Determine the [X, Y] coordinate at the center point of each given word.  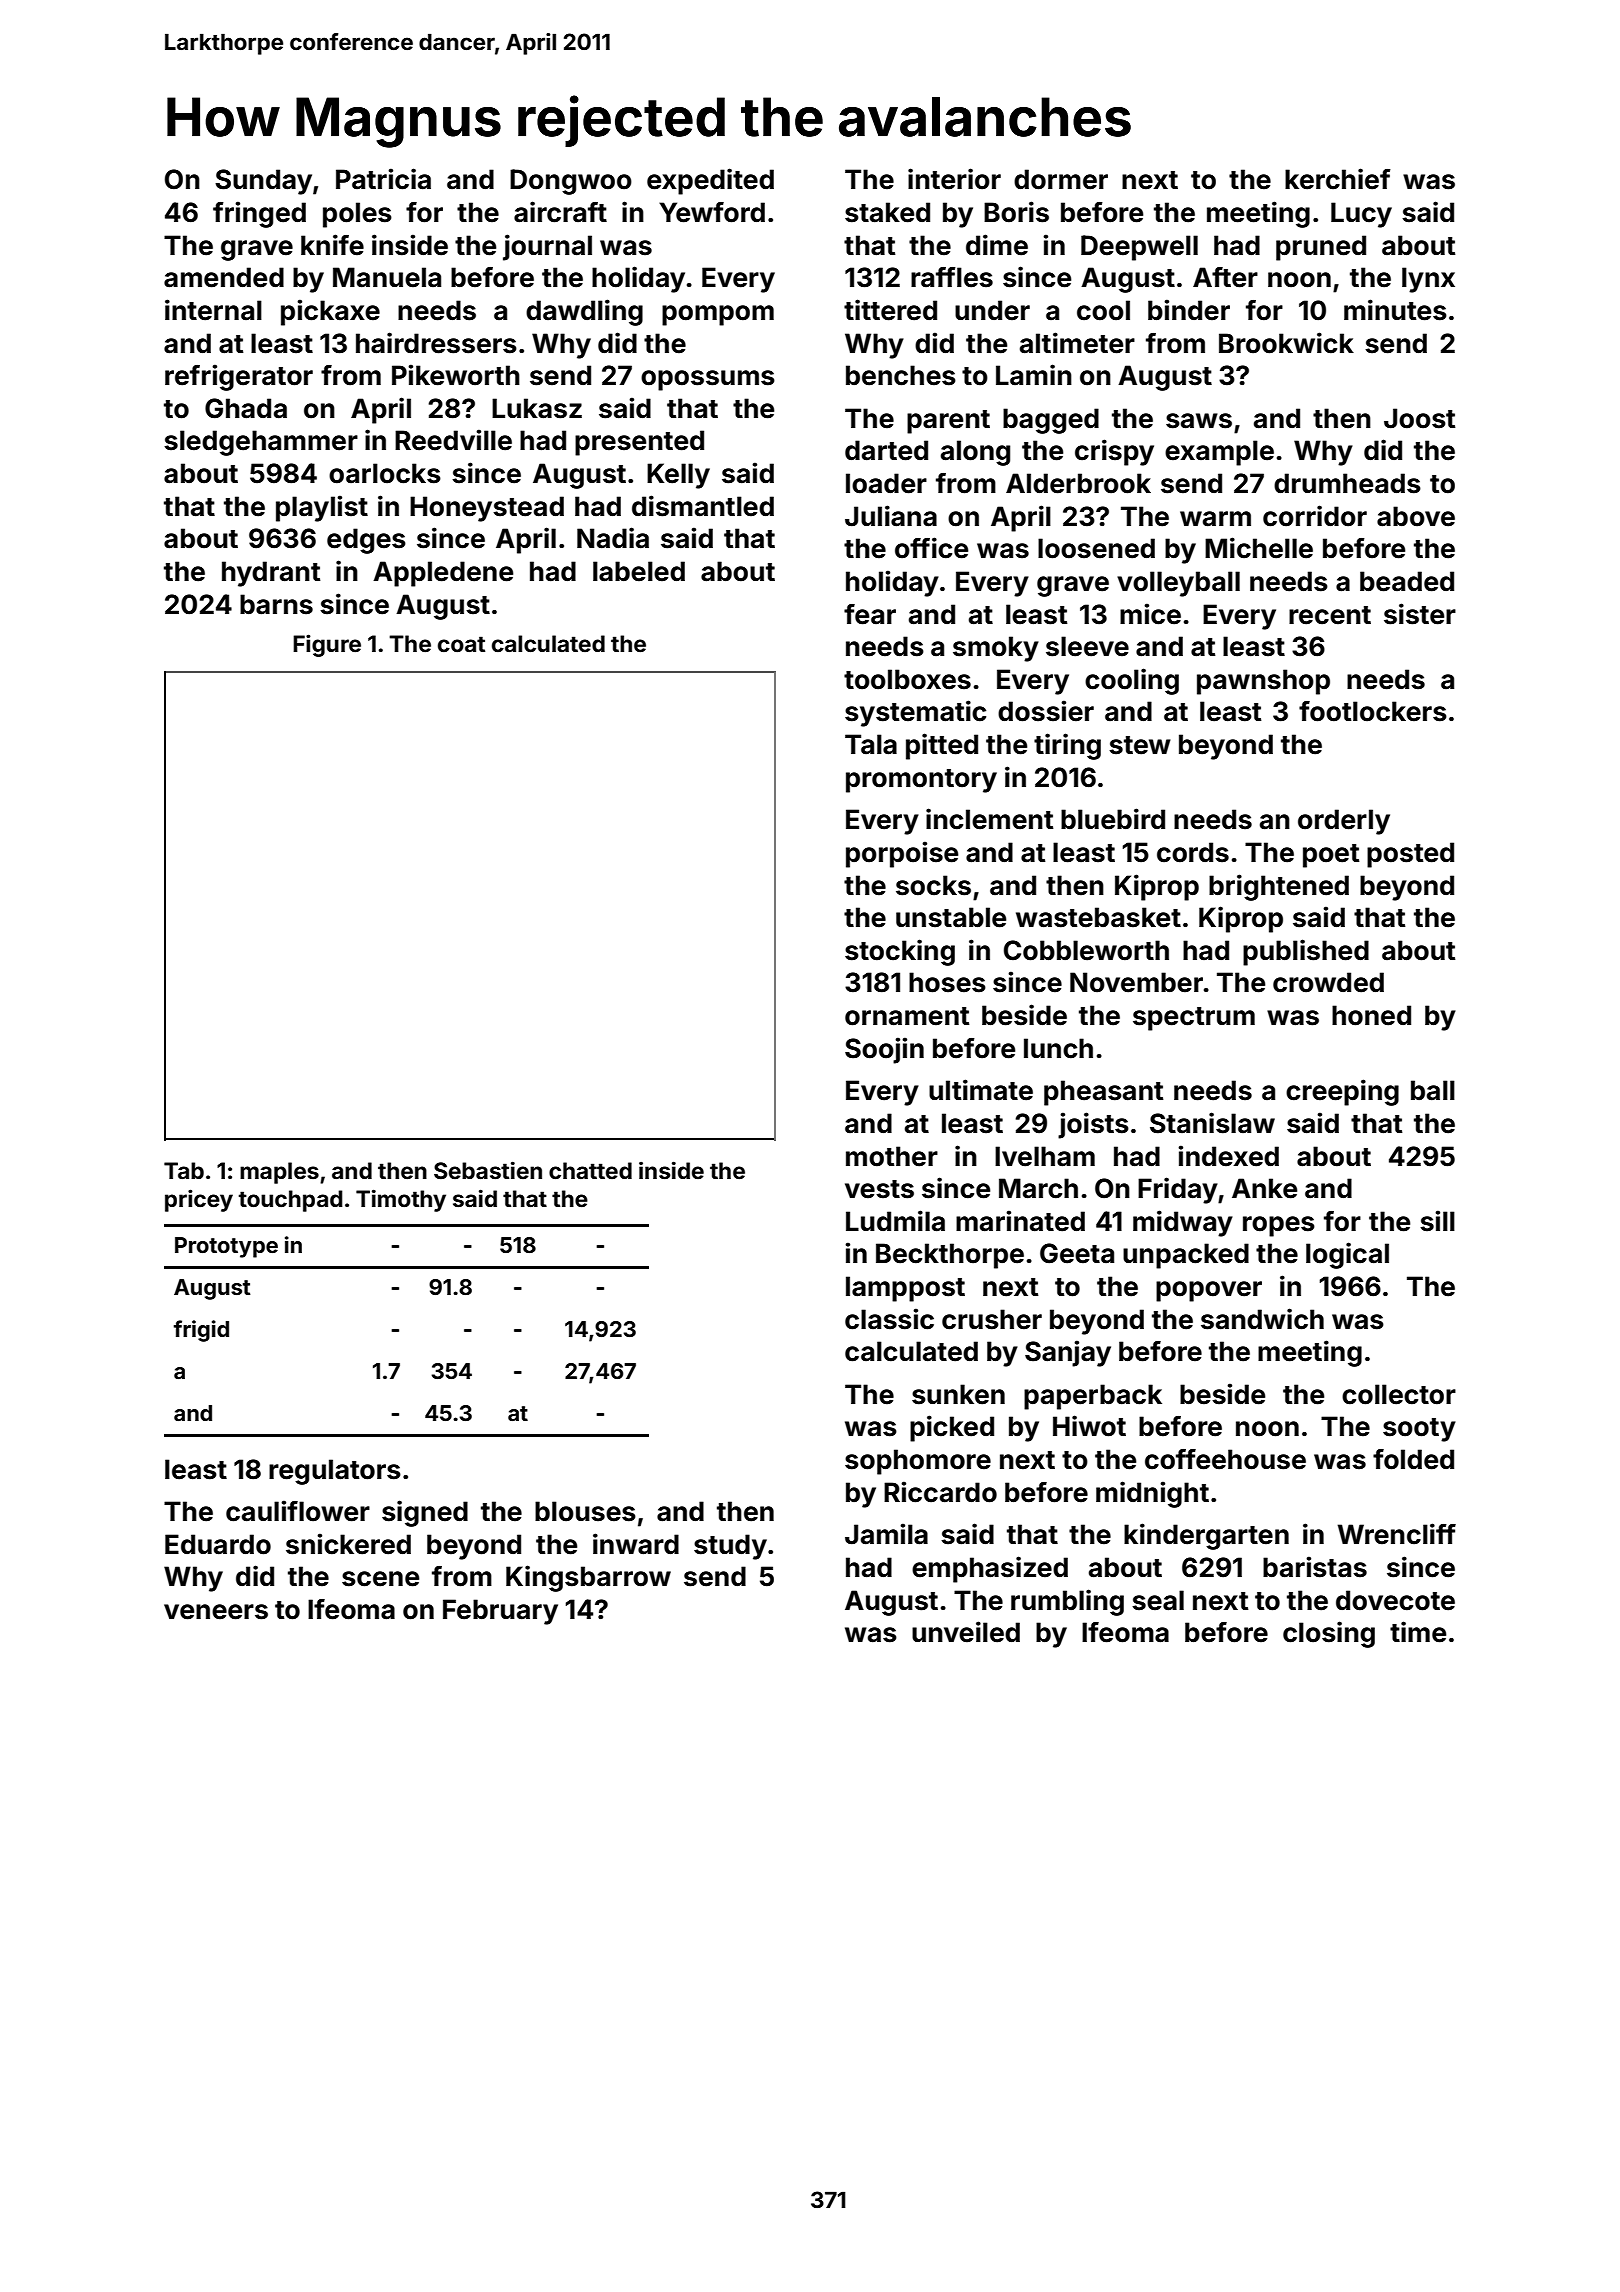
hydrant [271, 574]
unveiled [966, 1632]
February [500, 1612]
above [1416, 516]
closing [1329, 1634]
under [992, 310]
